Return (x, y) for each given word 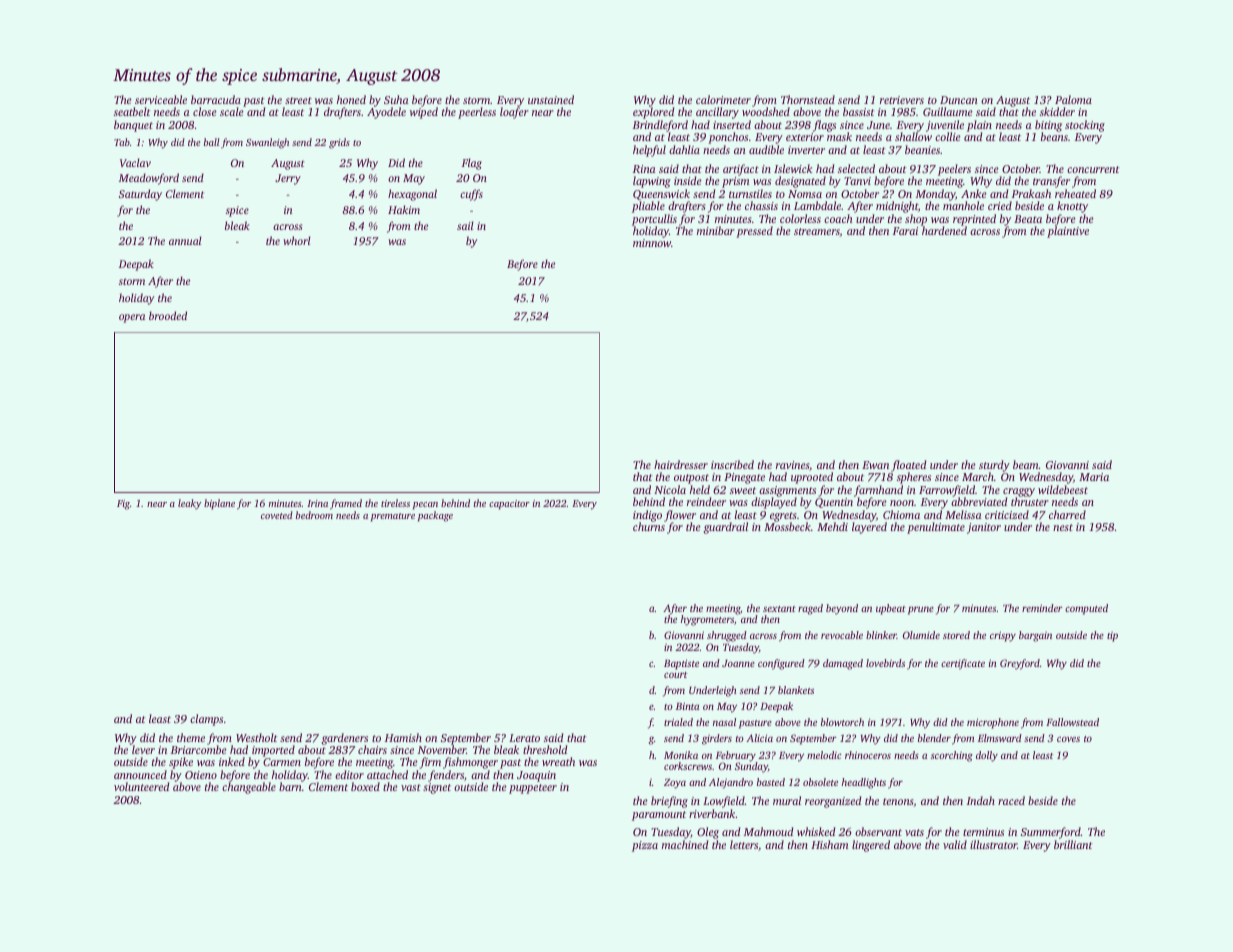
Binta (687, 706)
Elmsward (1000, 738)
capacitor (509, 505)
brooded (168, 315)
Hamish (403, 737)
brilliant (1073, 844)
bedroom (314, 515)
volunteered (141, 786)
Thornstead (808, 99)
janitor (984, 528)
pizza (645, 846)
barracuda (216, 99)
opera (132, 318)
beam (1026, 464)
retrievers (902, 100)
